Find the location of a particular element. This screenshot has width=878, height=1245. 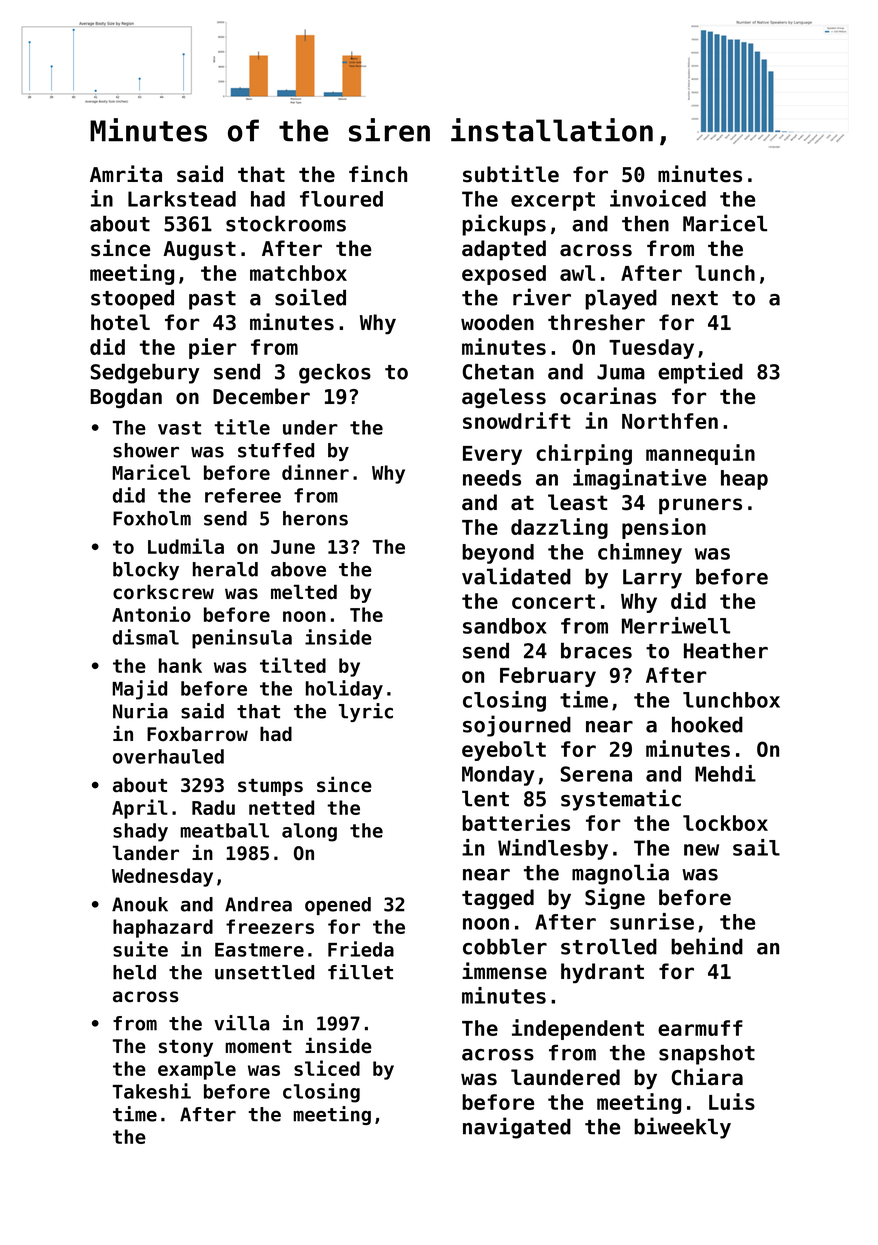

finch is located at coordinates (378, 174).
